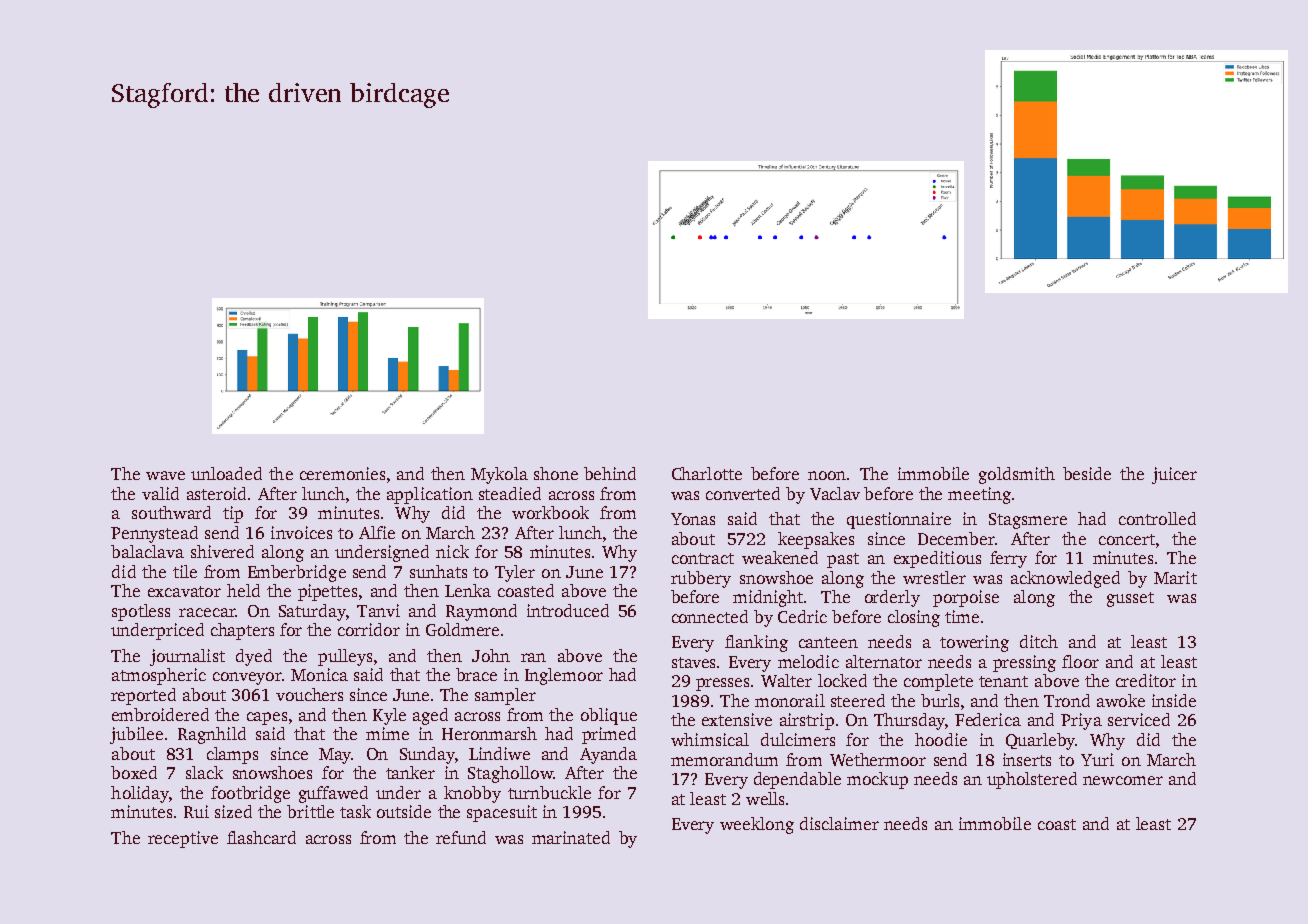 The image size is (1308, 924). What do you see at coordinates (165, 475) in the page?
I see `wave` at bounding box center [165, 475].
